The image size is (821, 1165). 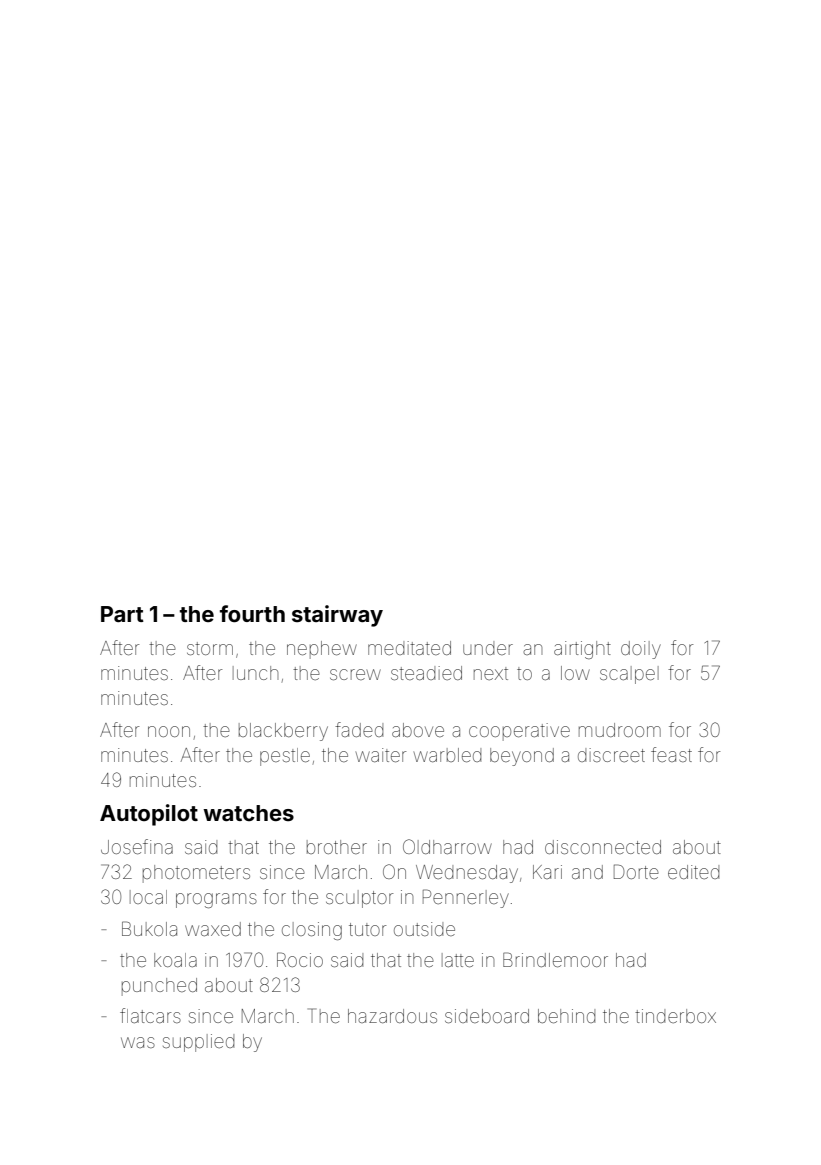 What do you see at coordinates (466, 898) in the page?
I see `Pennerley` at bounding box center [466, 898].
